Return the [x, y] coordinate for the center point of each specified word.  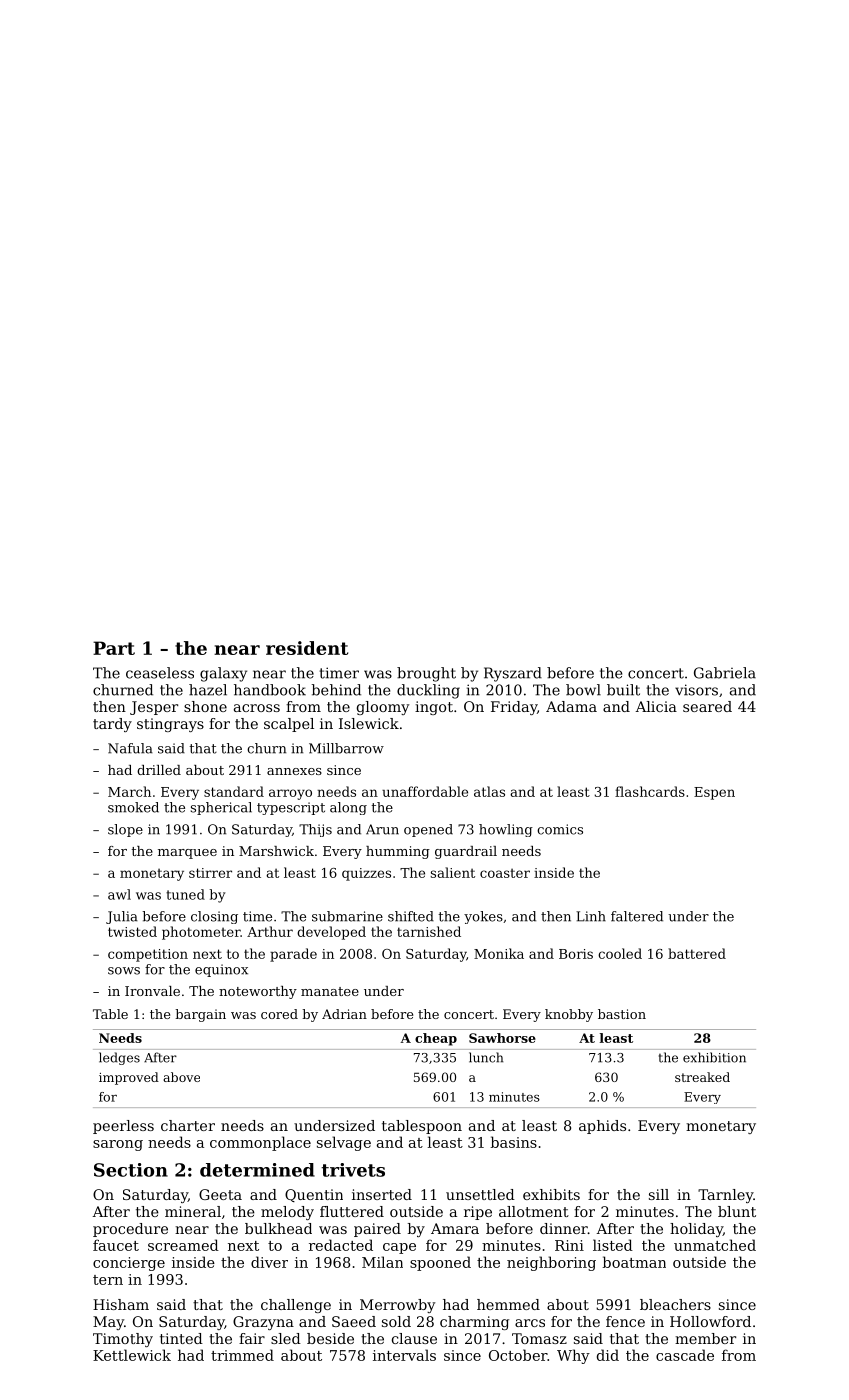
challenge [296, 1306]
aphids [602, 1127]
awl [119, 894]
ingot [434, 708]
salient [452, 872]
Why [573, 1356]
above [181, 1077]
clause [414, 1338]
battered [697, 953]
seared [707, 706]
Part [114, 648]
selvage [344, 1143]
